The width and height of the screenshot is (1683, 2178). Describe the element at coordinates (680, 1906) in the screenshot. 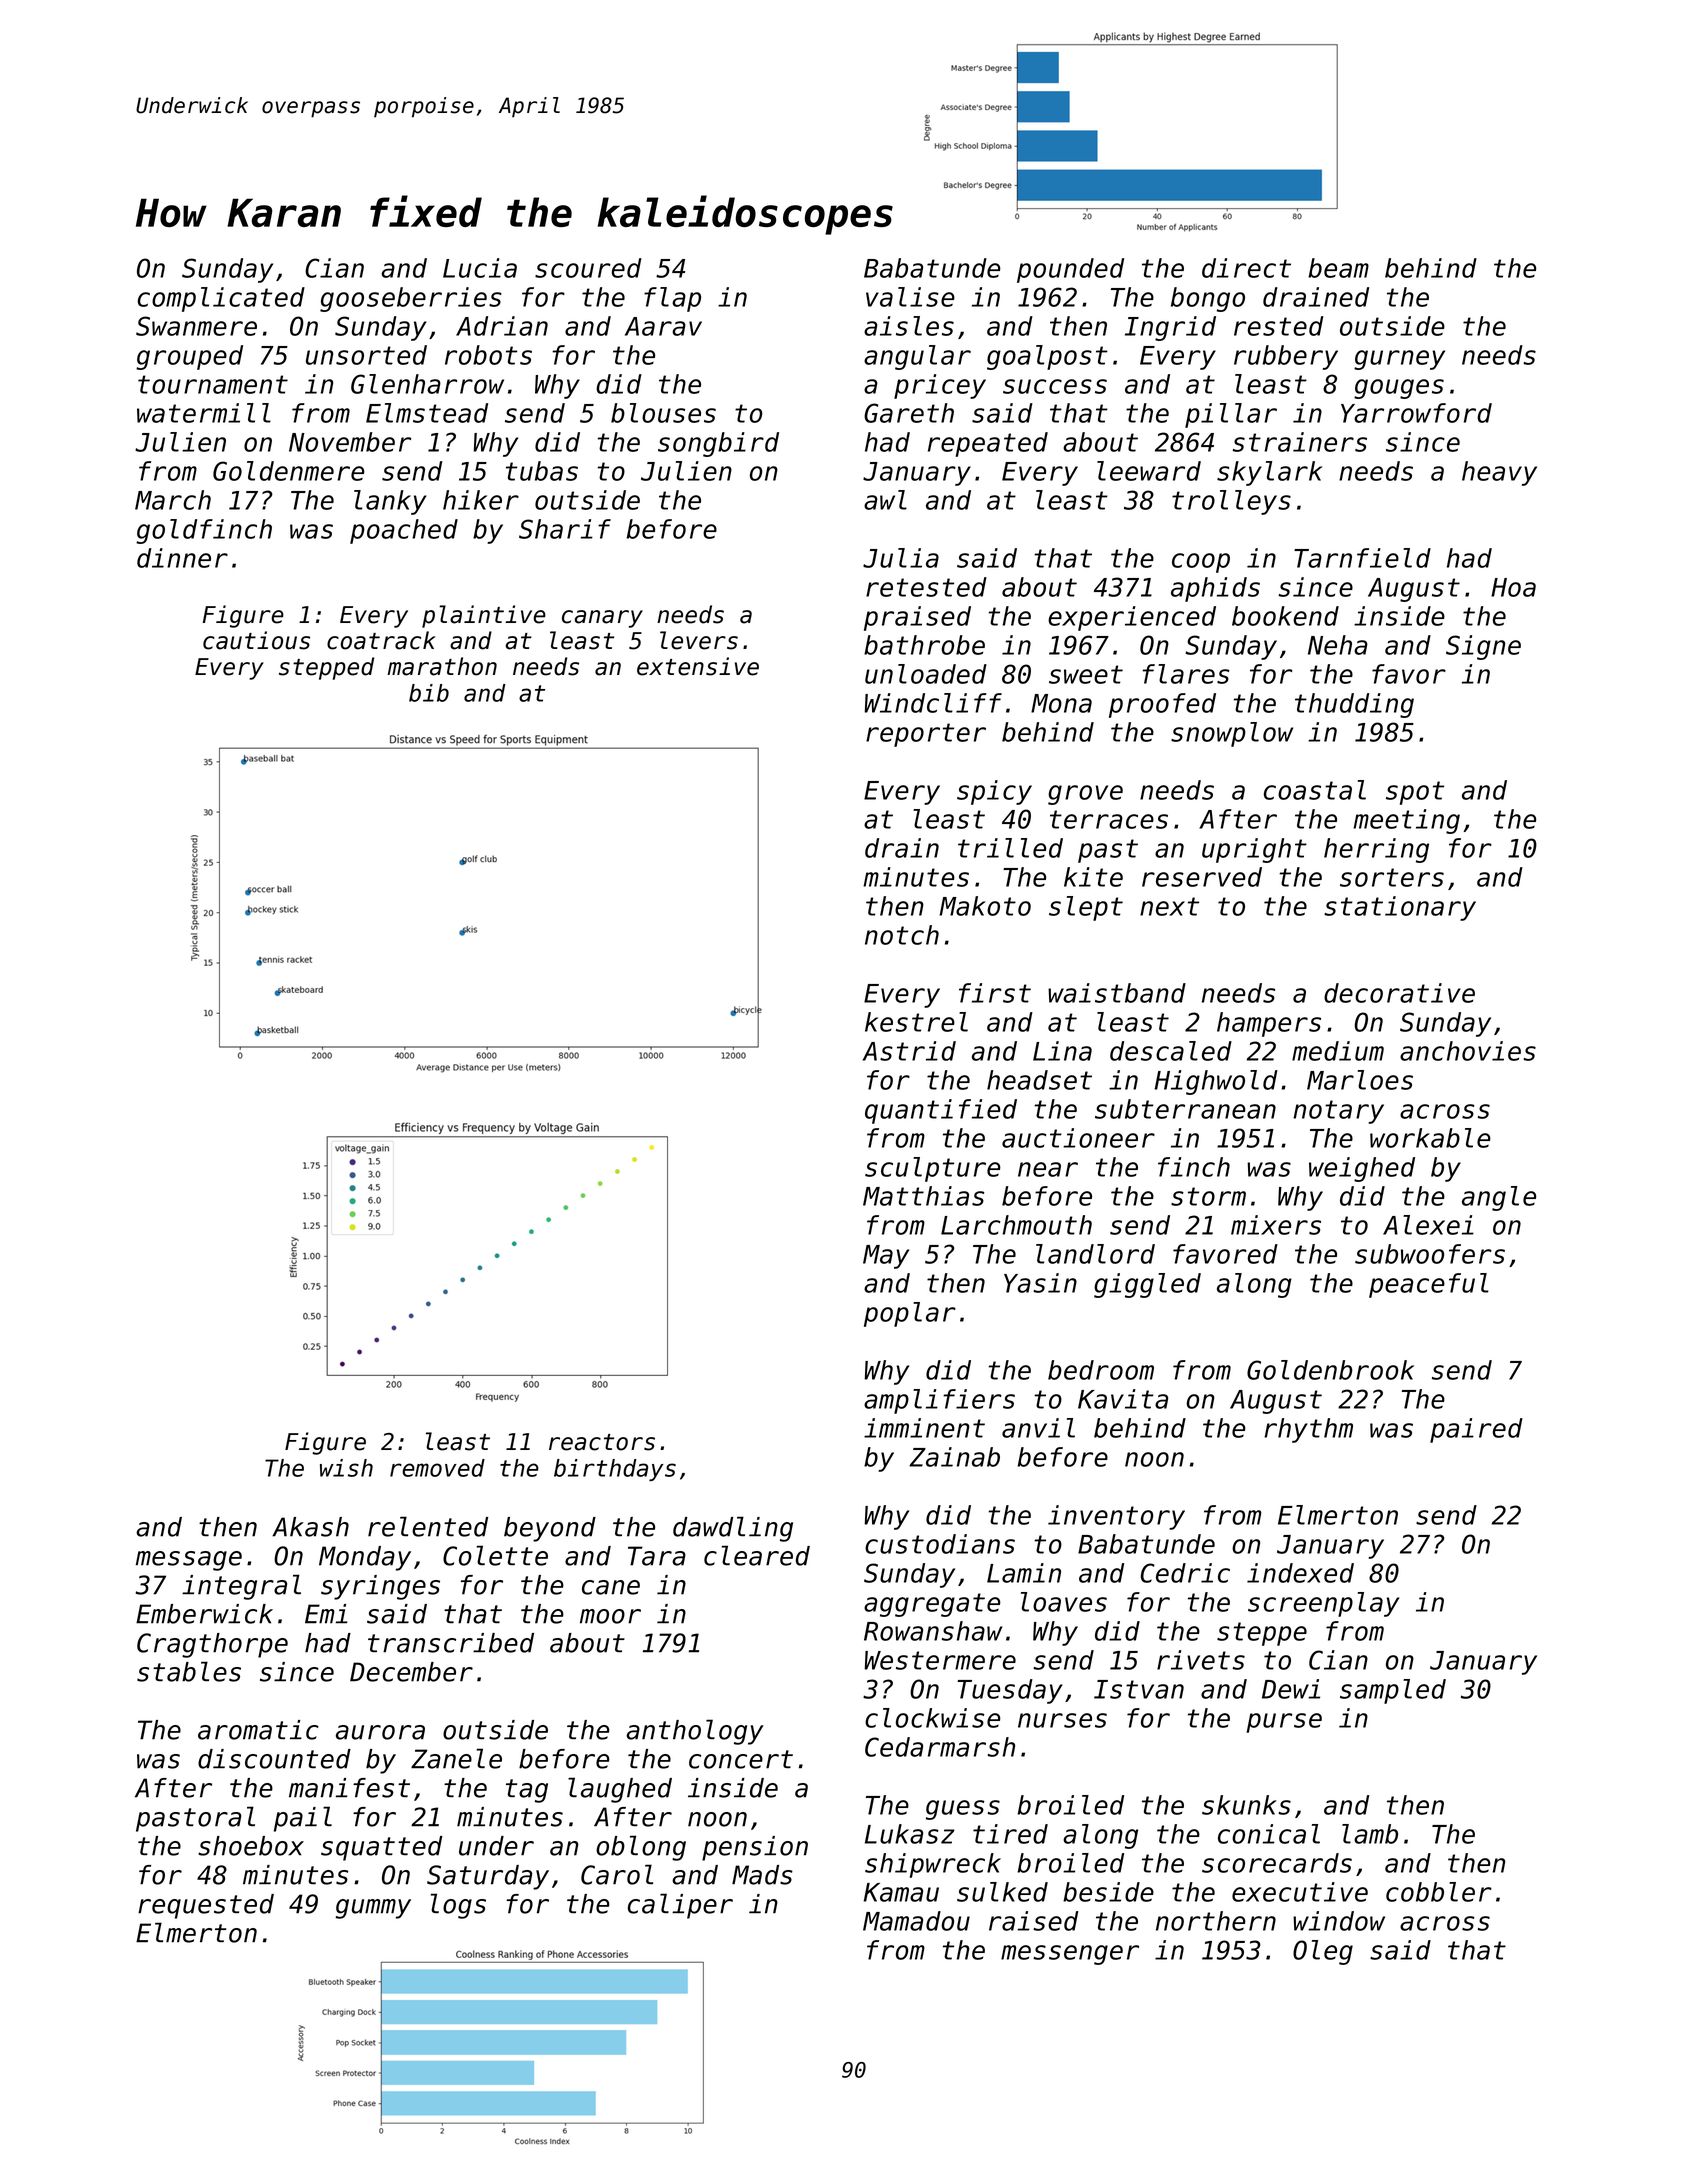

I see `caliper` at that location.
